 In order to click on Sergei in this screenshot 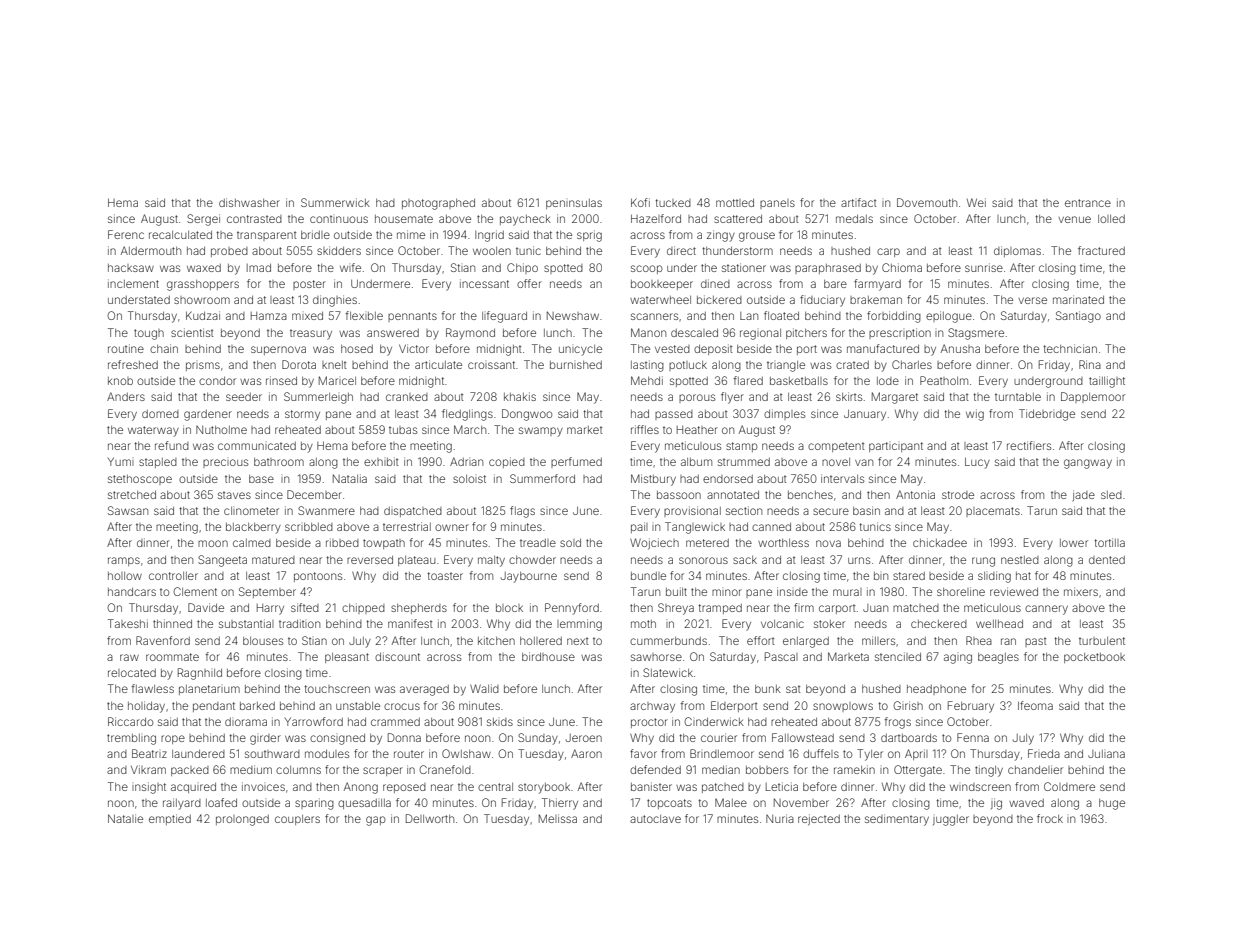, I will do `click(203, 220)`.
